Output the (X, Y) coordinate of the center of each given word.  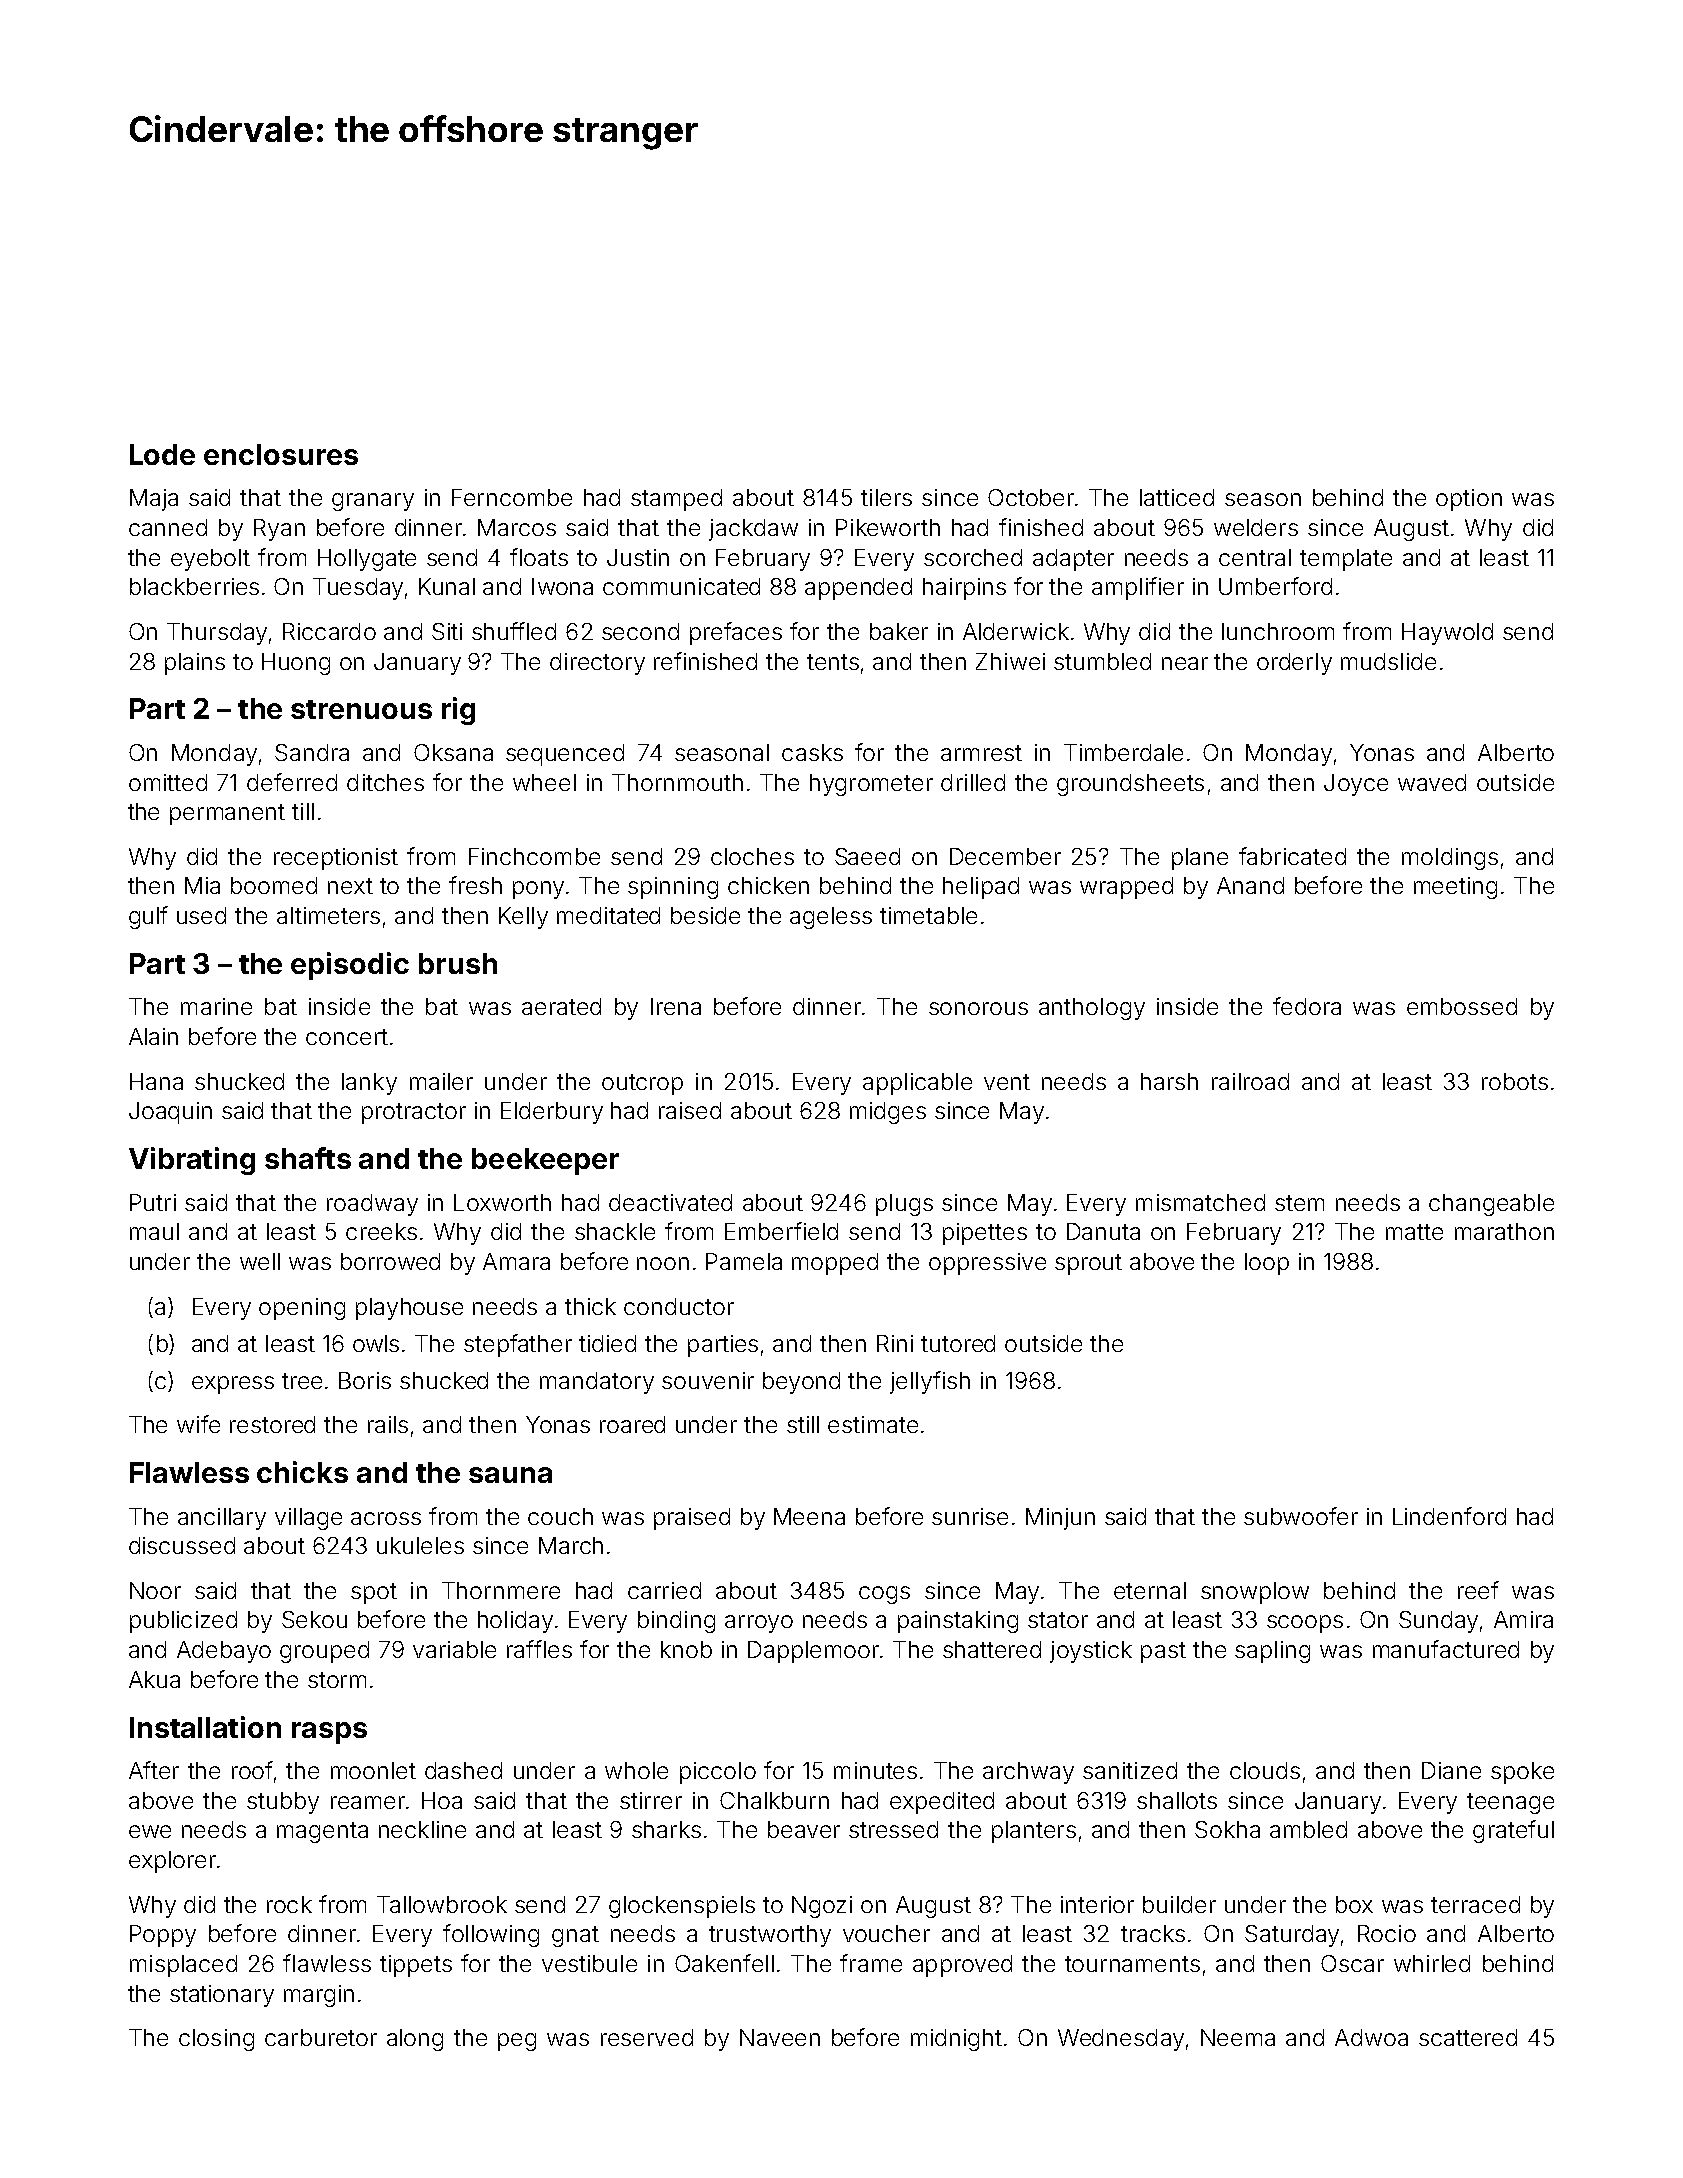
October (1031, 497)
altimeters (328, 915)
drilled (973, 782)
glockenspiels (682, 1907)
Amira (1523, 1619)
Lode (162, 454)
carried (664, 1590)
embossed (1462, 1006)
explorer (172, 1862)
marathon (1504, 1231)
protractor (414, 1113)
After (154, 1770)
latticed (1177, 497)
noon (663, 1263)
